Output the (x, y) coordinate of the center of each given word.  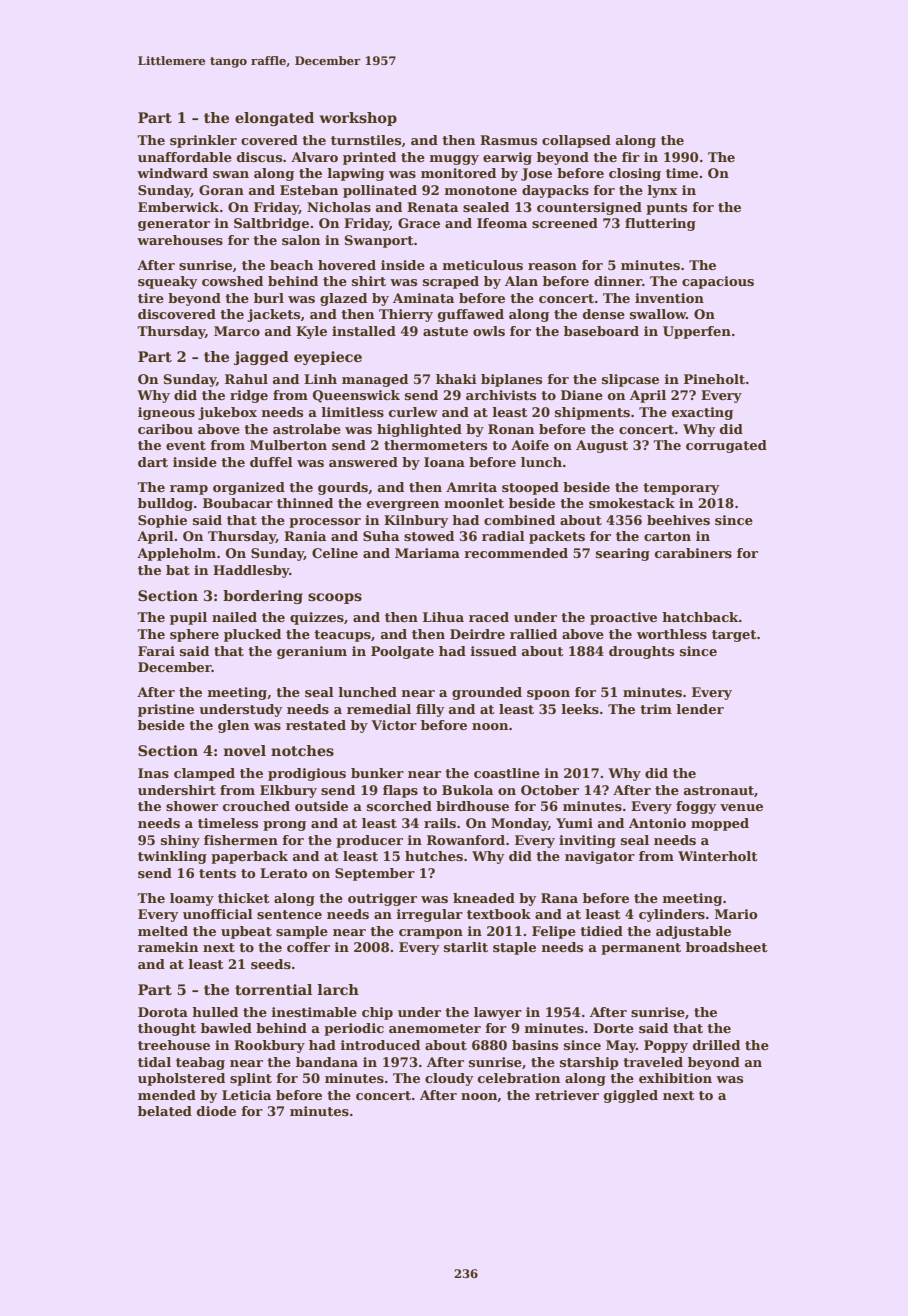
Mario (736, 914)
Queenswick (356, 396)
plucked (252, 635)
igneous (166, 413)
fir (631, 157)
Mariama (427, 553)
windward (172, 173)
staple (514, 948)
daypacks (555, 191)
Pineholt (714, 379)
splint (251, 1079)
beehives (678, 520)
